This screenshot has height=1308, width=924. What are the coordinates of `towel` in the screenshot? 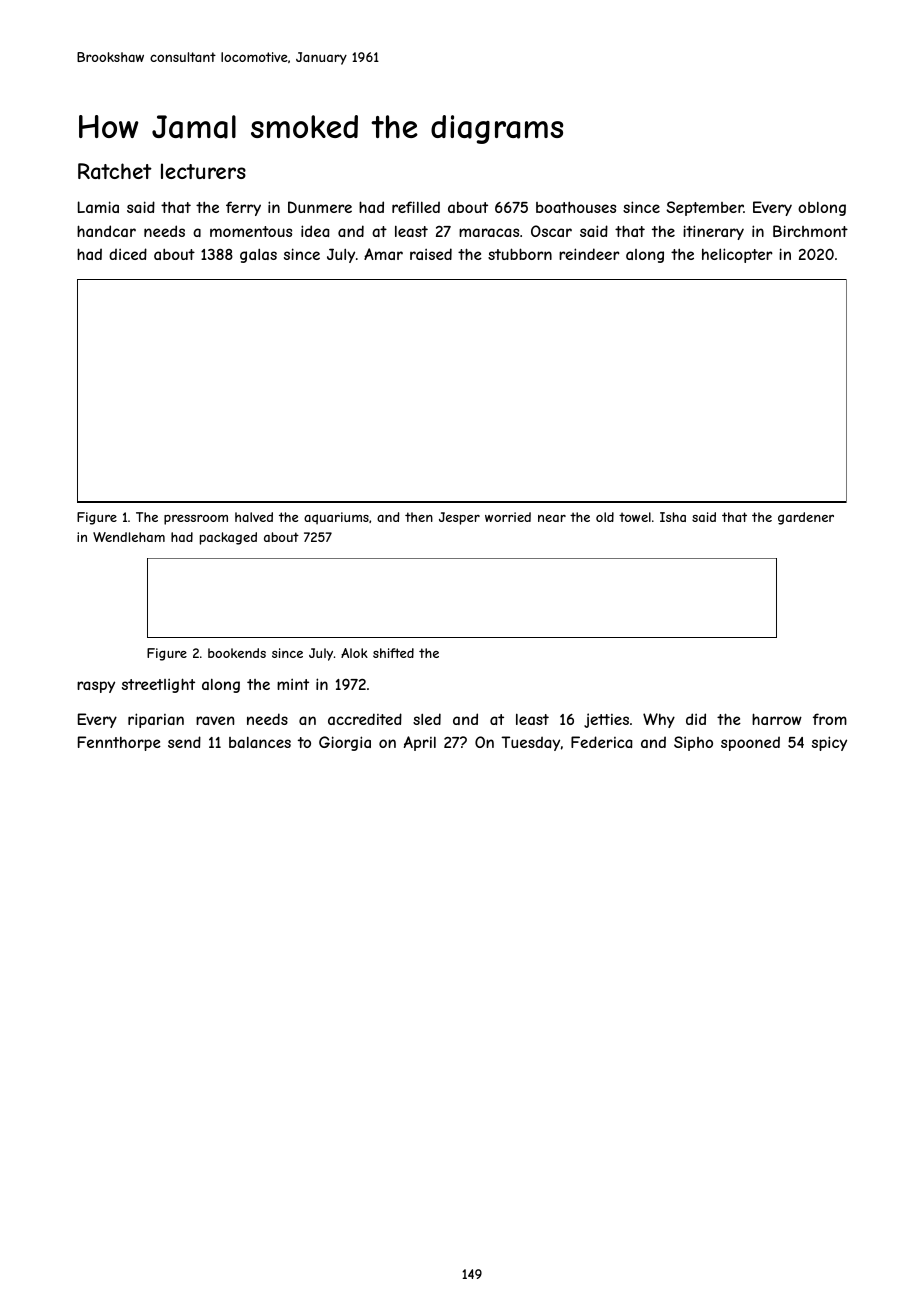 It's located at (635, 517).
